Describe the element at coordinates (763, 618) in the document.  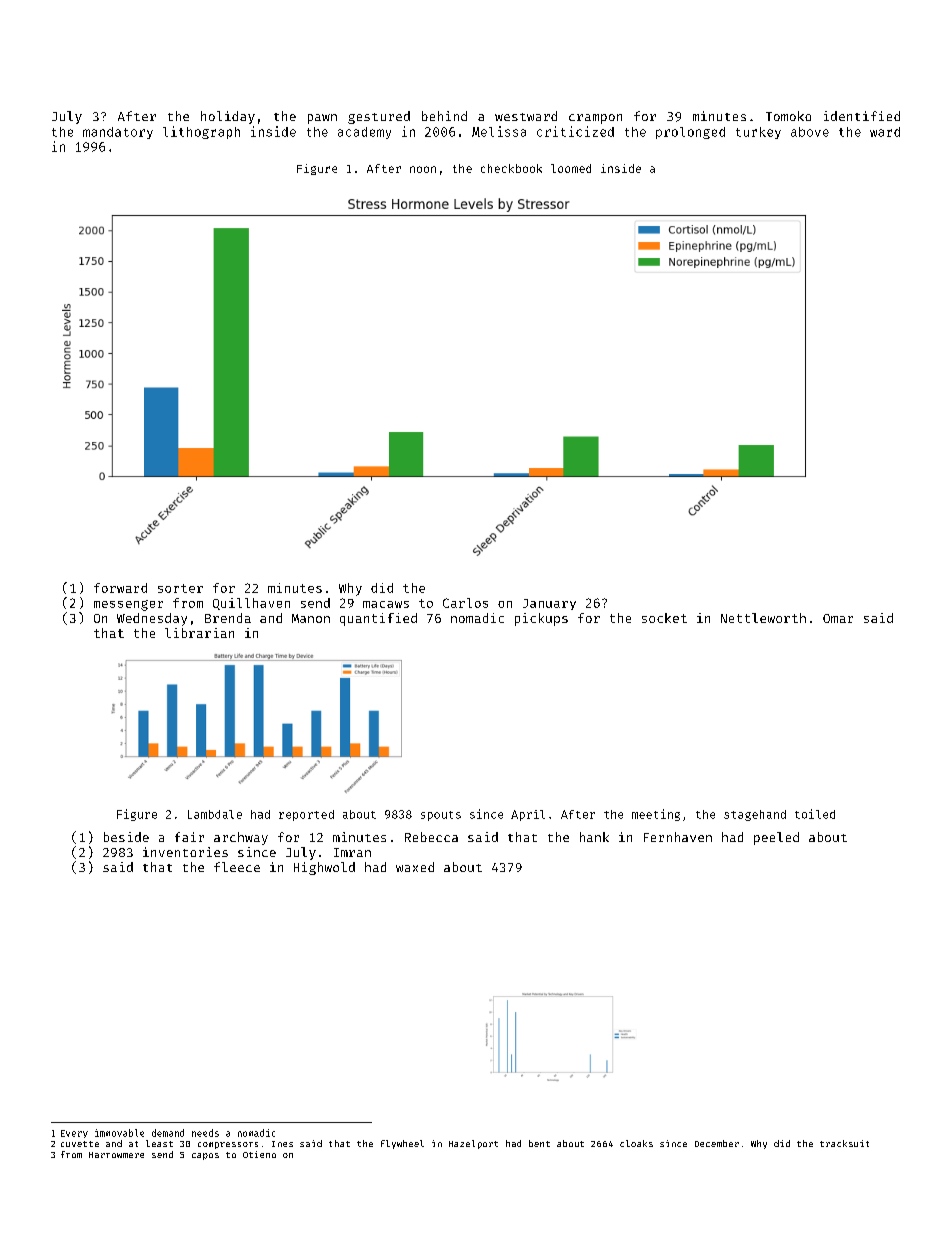
I see `Nettleworth` at that location.
